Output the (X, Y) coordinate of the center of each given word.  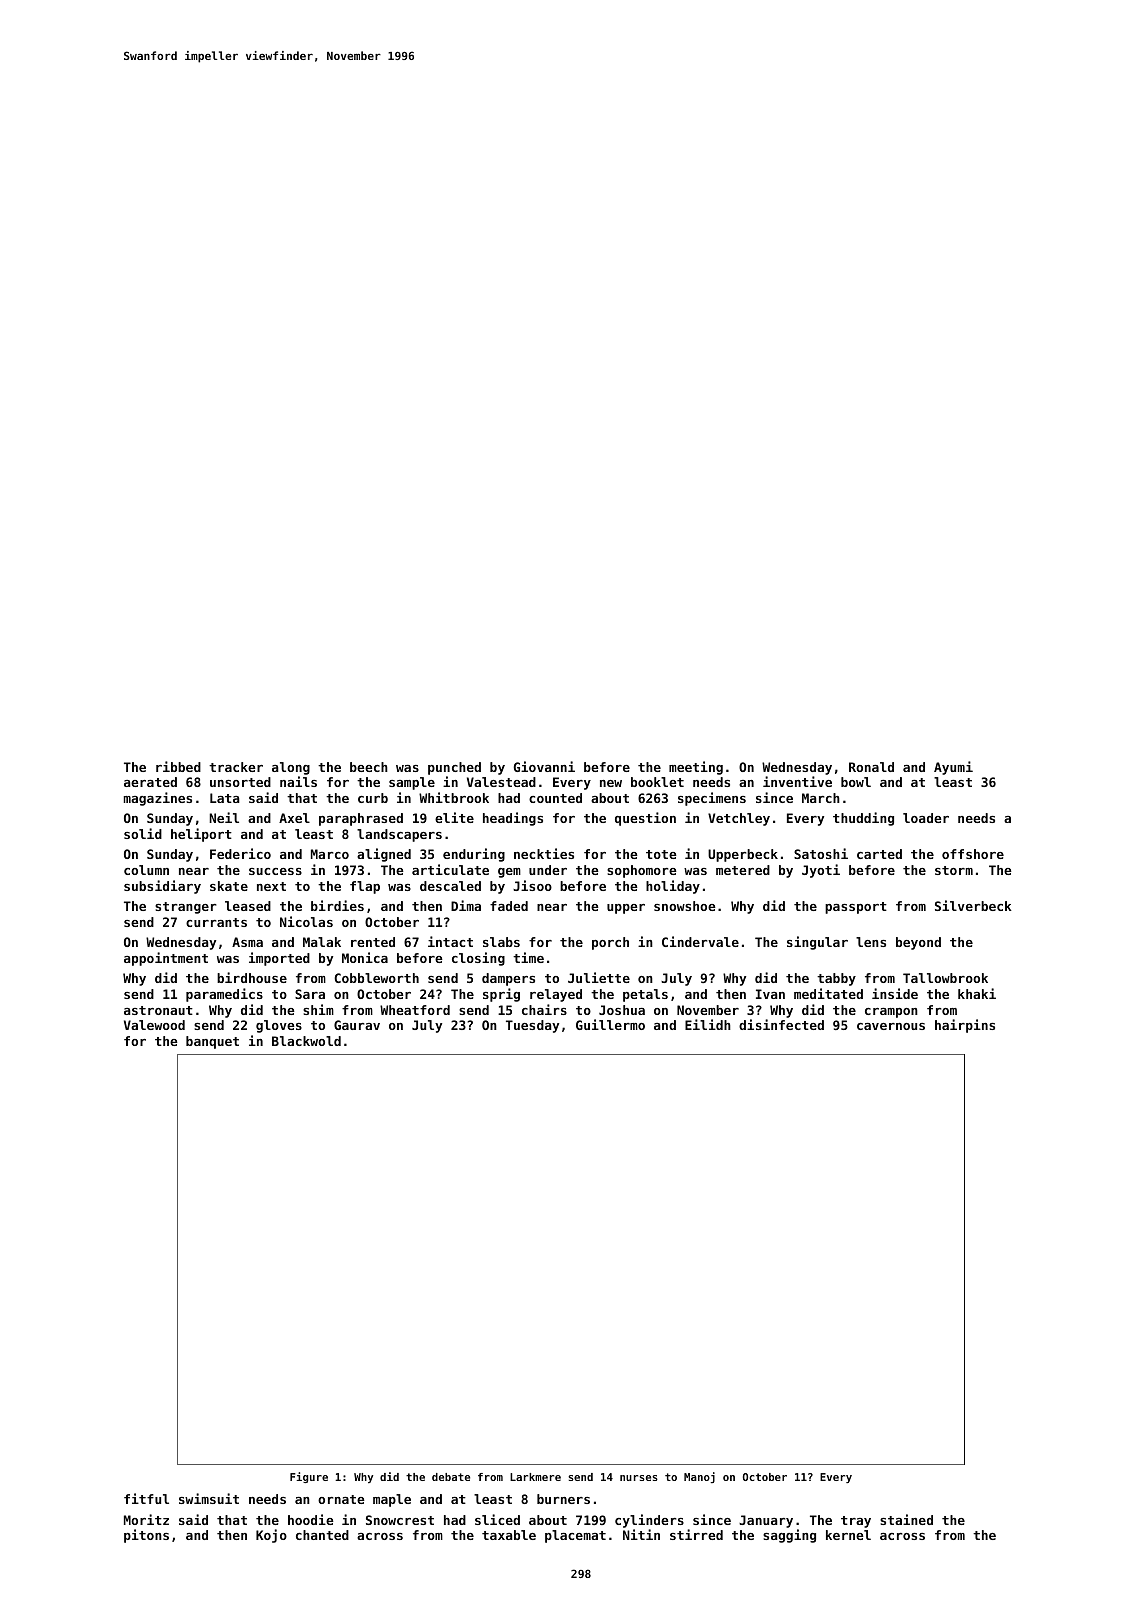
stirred (696, 1534)
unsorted (240, 782)
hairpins (965, 1026)
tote (661, 854)
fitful (146, 1498)
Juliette (599, 977)
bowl (856, 782)
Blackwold (306, 1041)
